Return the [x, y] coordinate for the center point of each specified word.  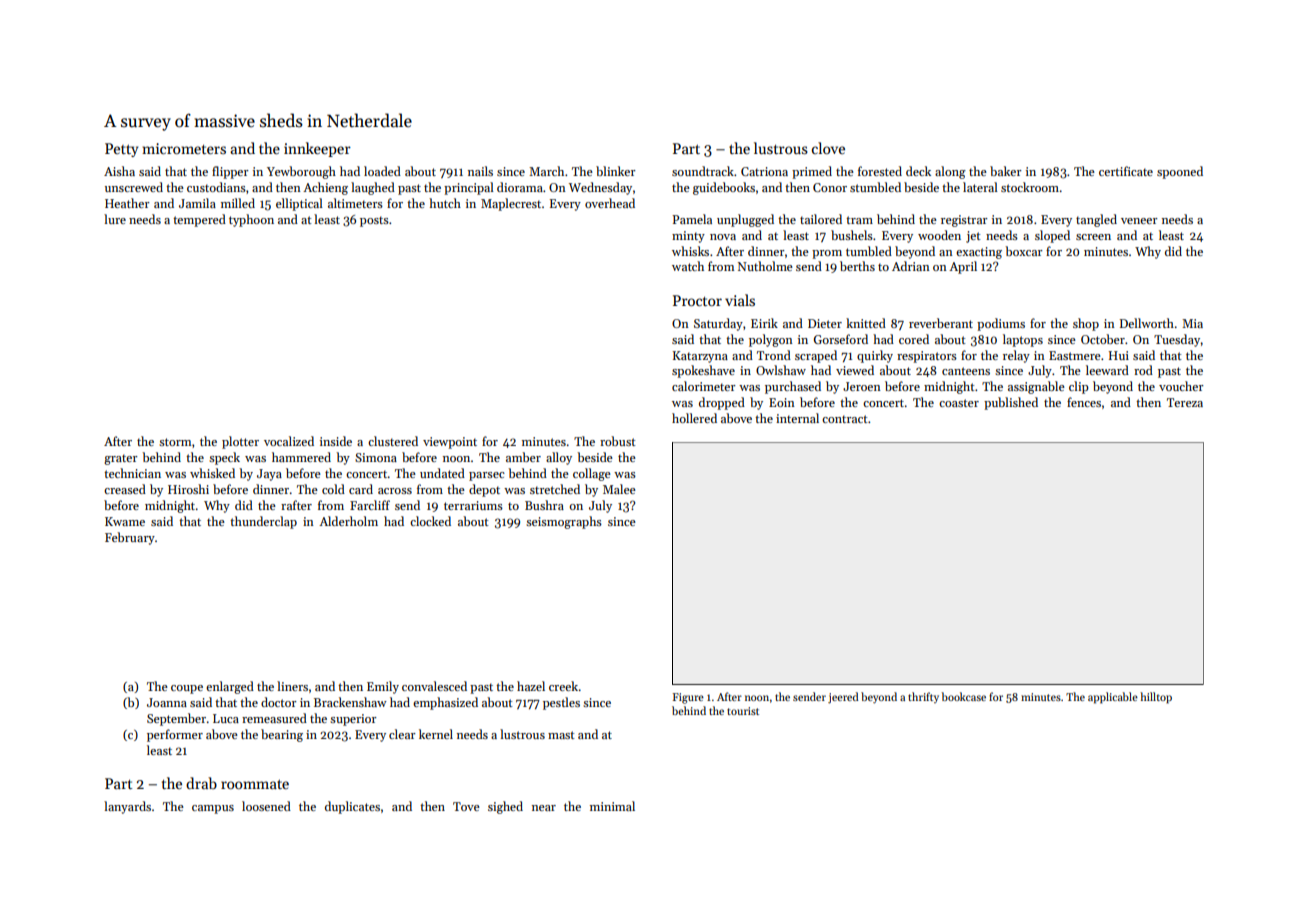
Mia [1192, 323]
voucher [1181, 386]
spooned [1180, 172]
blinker [616, 171]
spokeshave [703, 371]
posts [374, 221]
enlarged [230, 687]
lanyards [127, 807]
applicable [1113, 698]
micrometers [184, 148]
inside [336, 441]
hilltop [1156, 698]
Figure [688, 698]
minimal [612, 806]
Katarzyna [700, 357]
